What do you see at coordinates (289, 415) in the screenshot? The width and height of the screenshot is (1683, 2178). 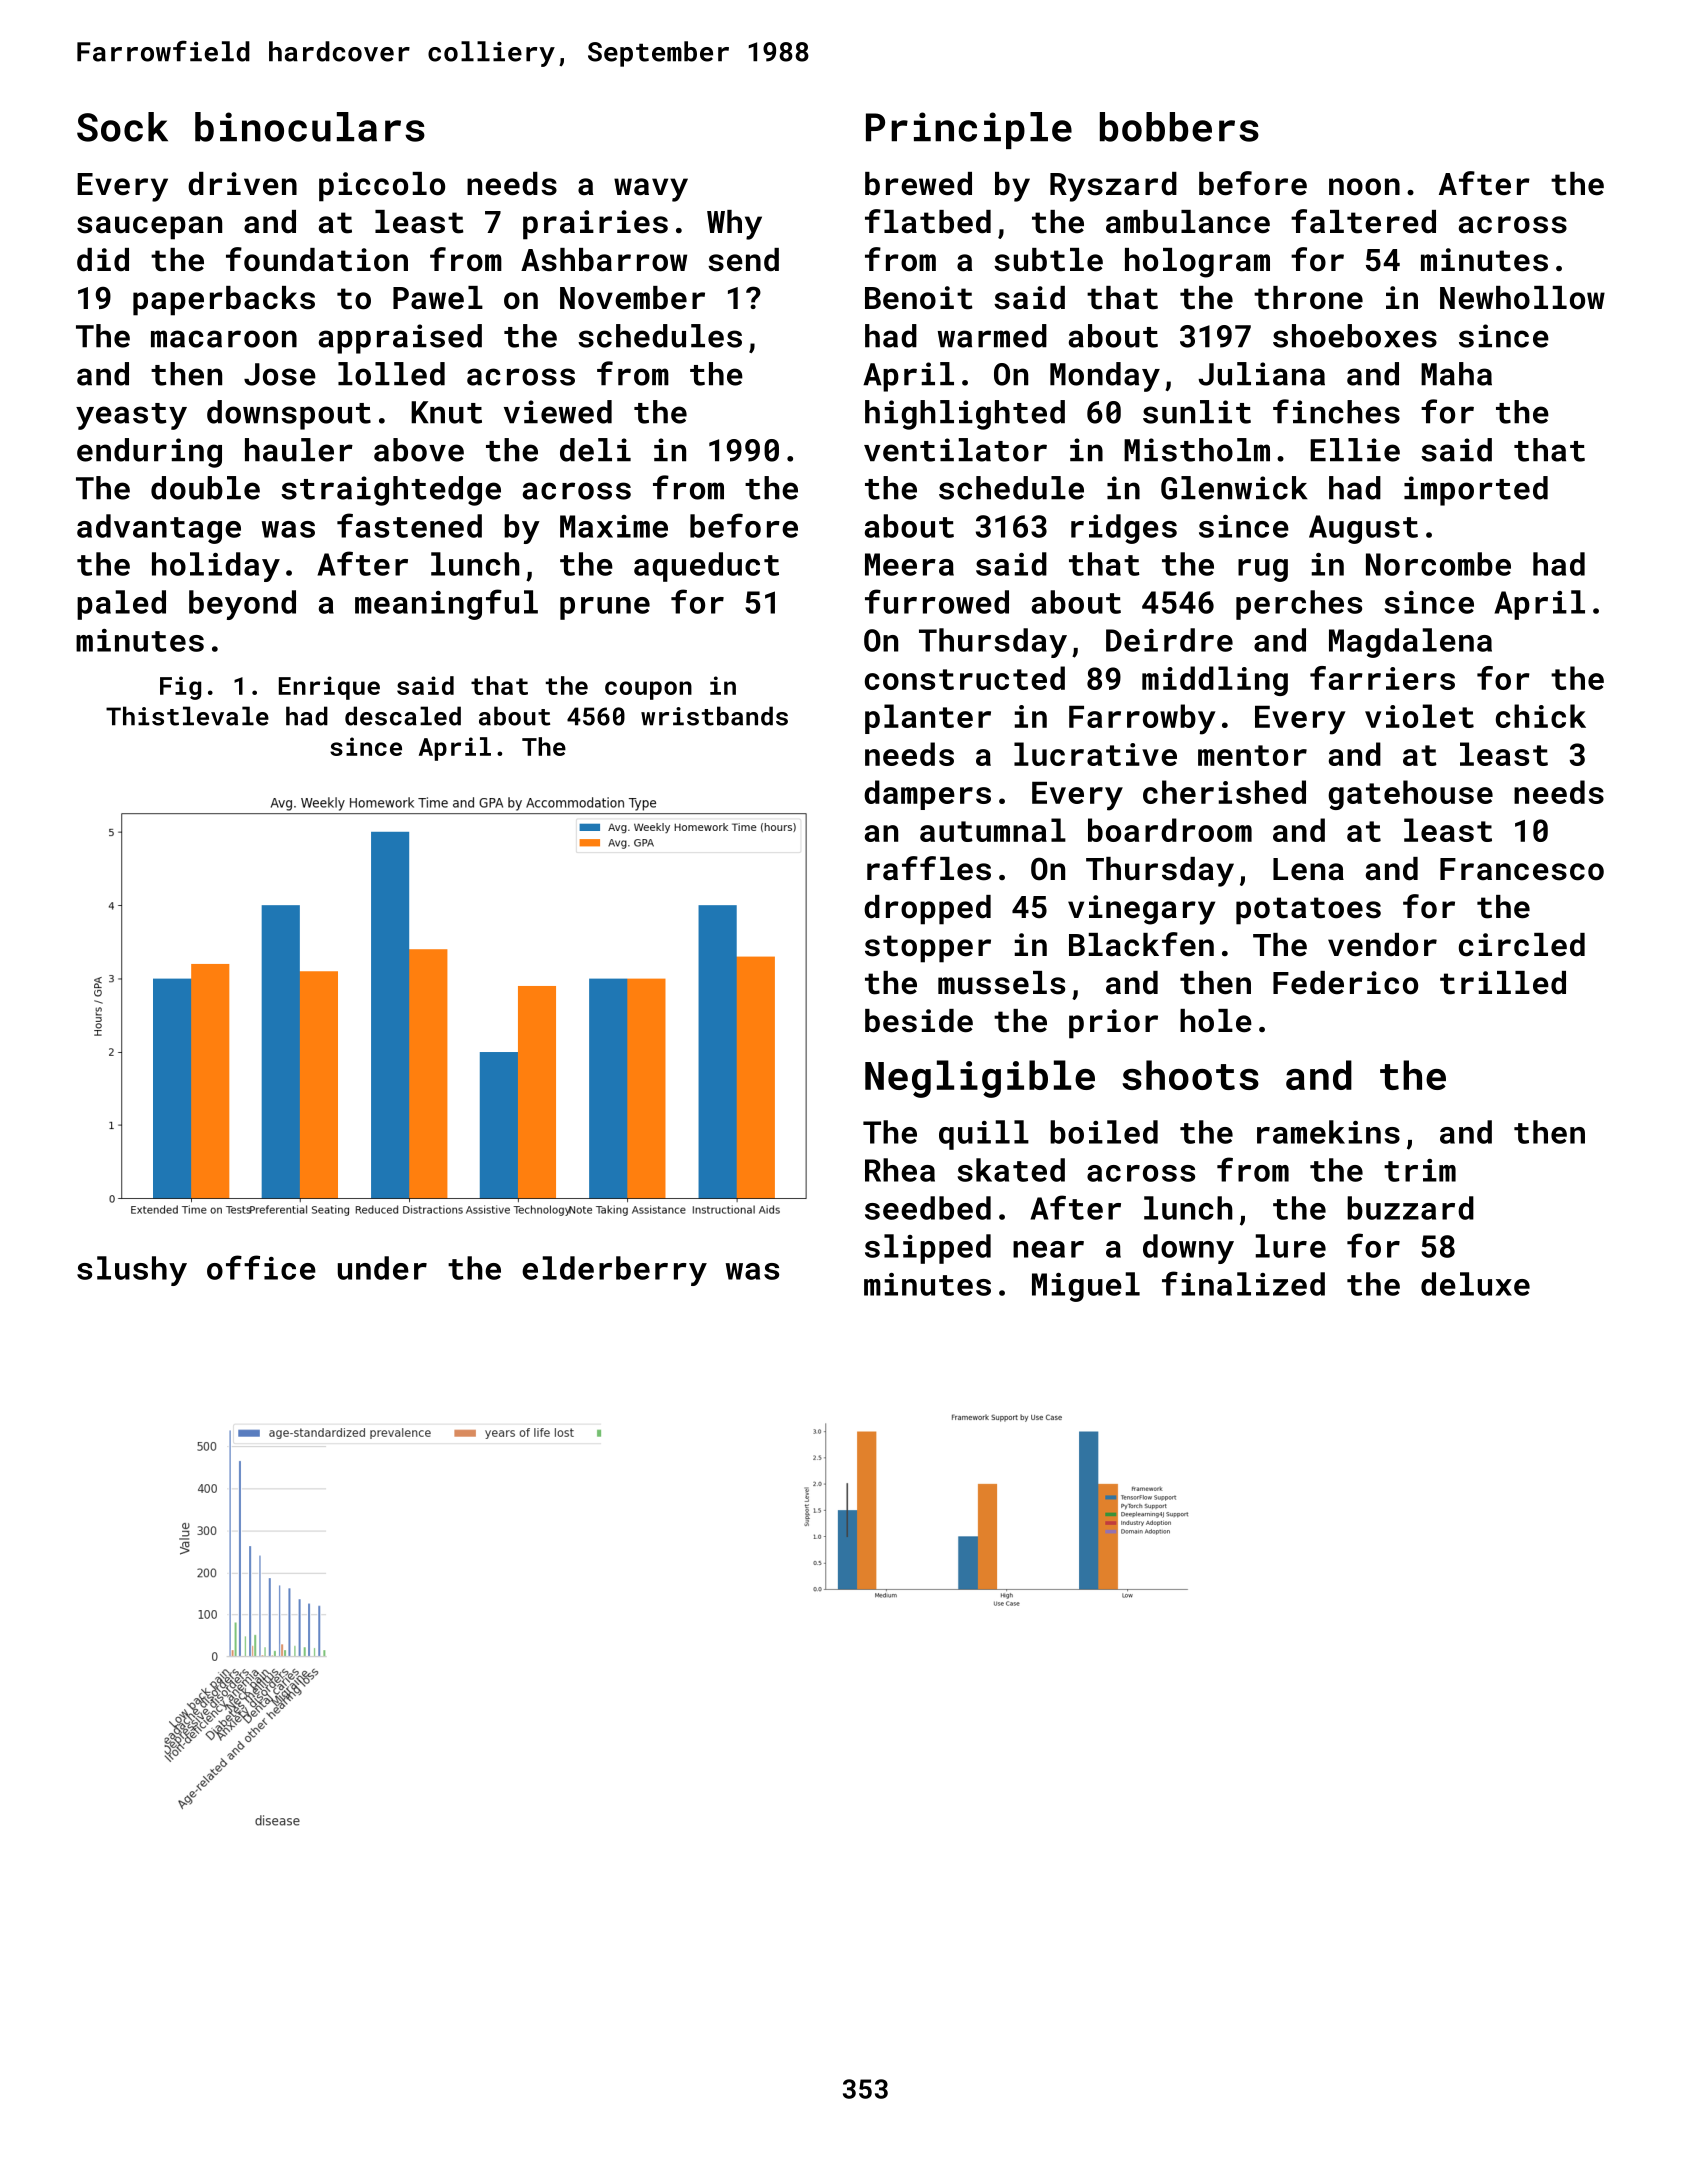 I see `downspout` at bounding box center [289, 415].
